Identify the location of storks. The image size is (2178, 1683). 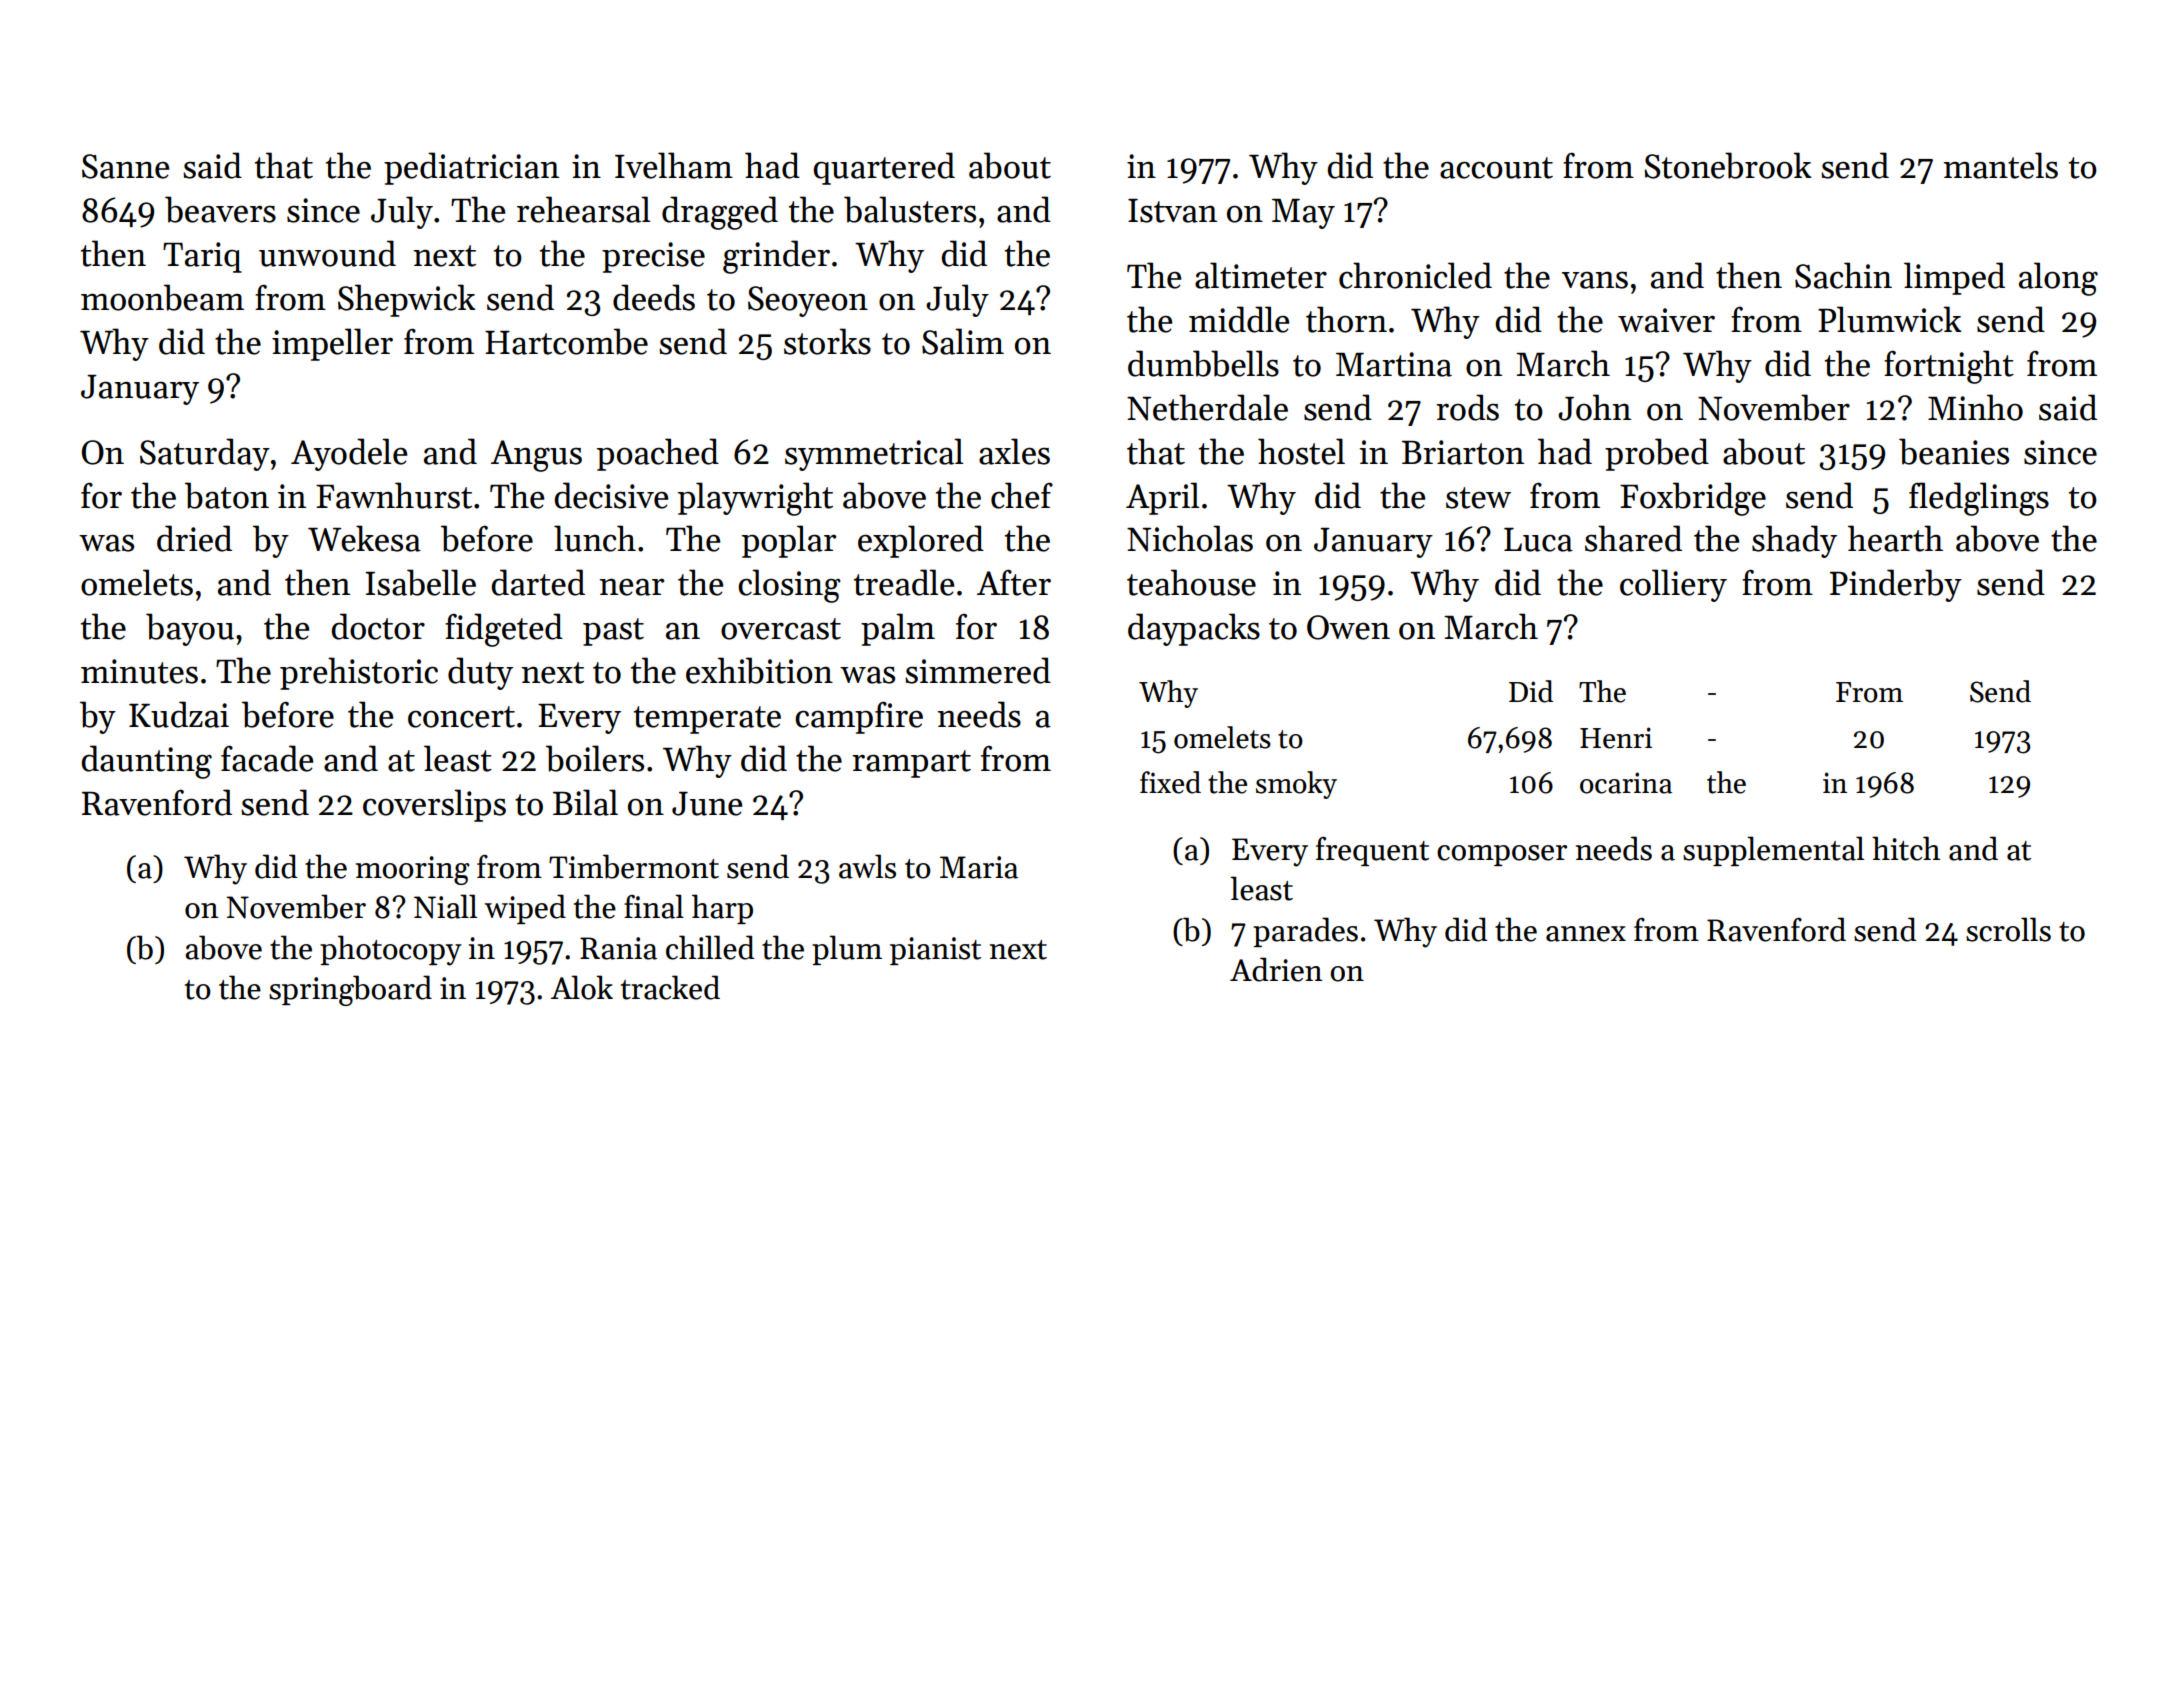
(827, 341).
